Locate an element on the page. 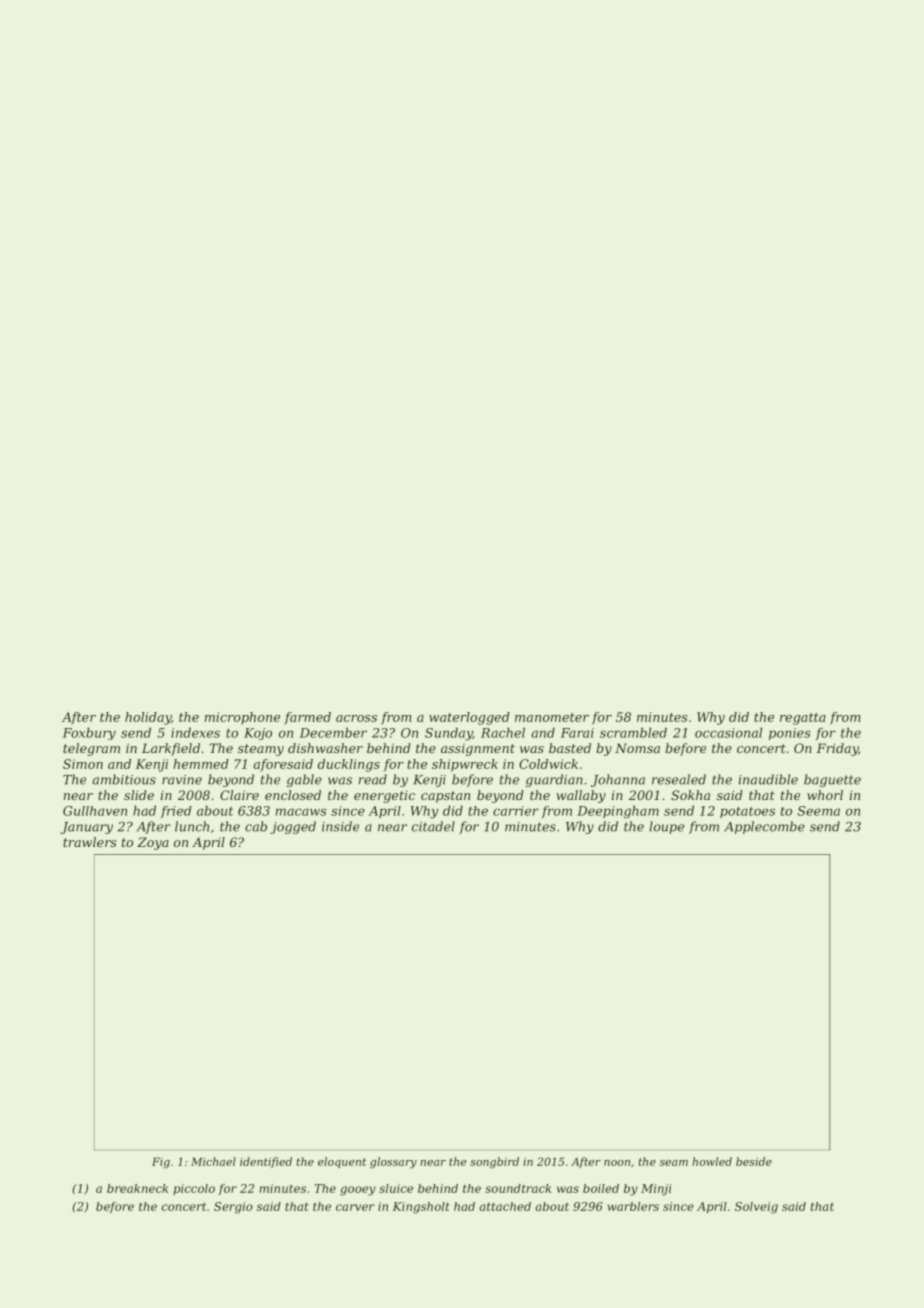  inaudible is located at coordinates (768, 779).
